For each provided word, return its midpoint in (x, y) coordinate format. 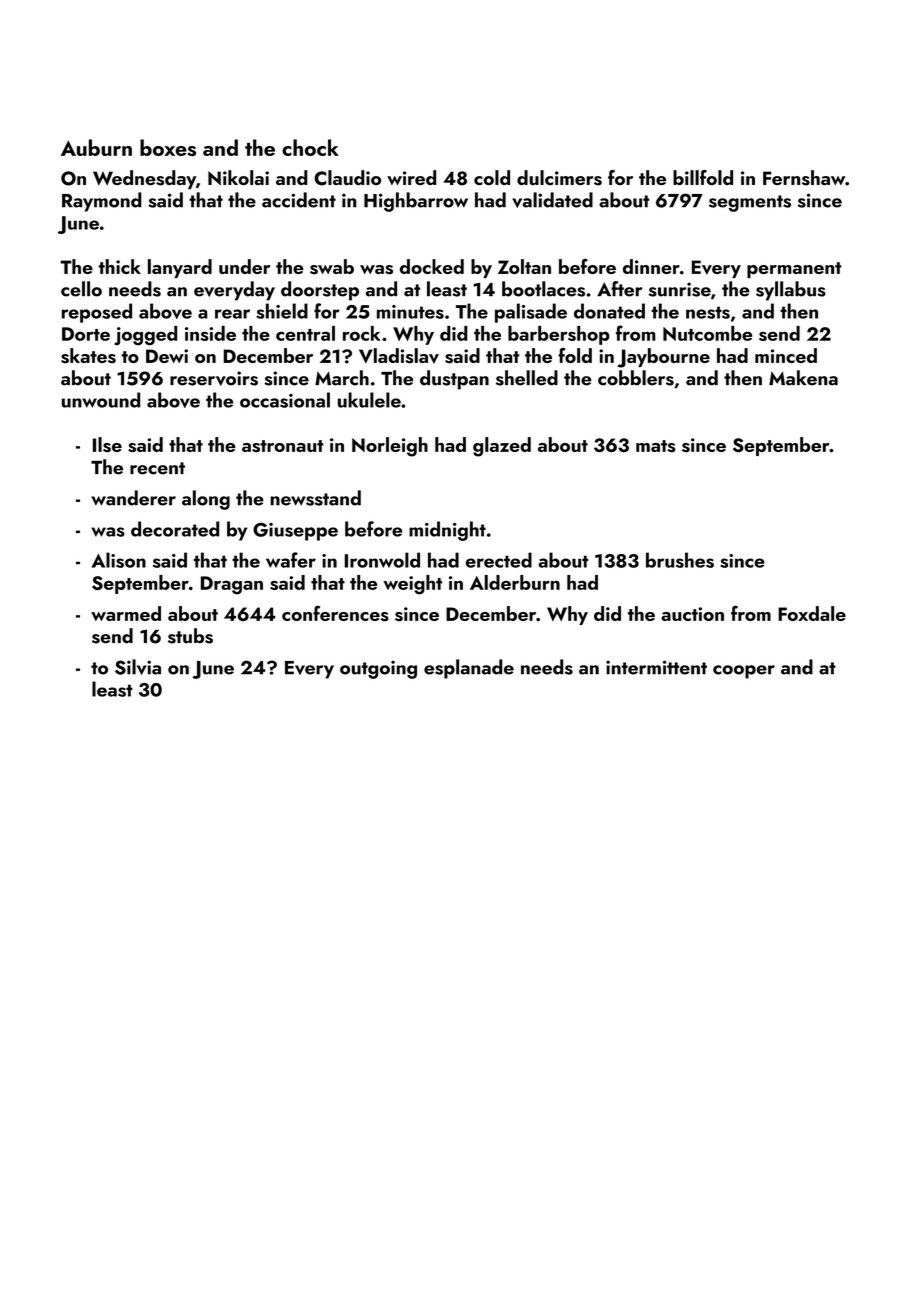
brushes (680, 560)
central (305, 333)
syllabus (791, 291)
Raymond (102, 202)
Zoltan (524, 266)
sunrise (680, 289)
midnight (447, 531)
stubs (190, 636)
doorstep (320, 291)
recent (157, 468)
